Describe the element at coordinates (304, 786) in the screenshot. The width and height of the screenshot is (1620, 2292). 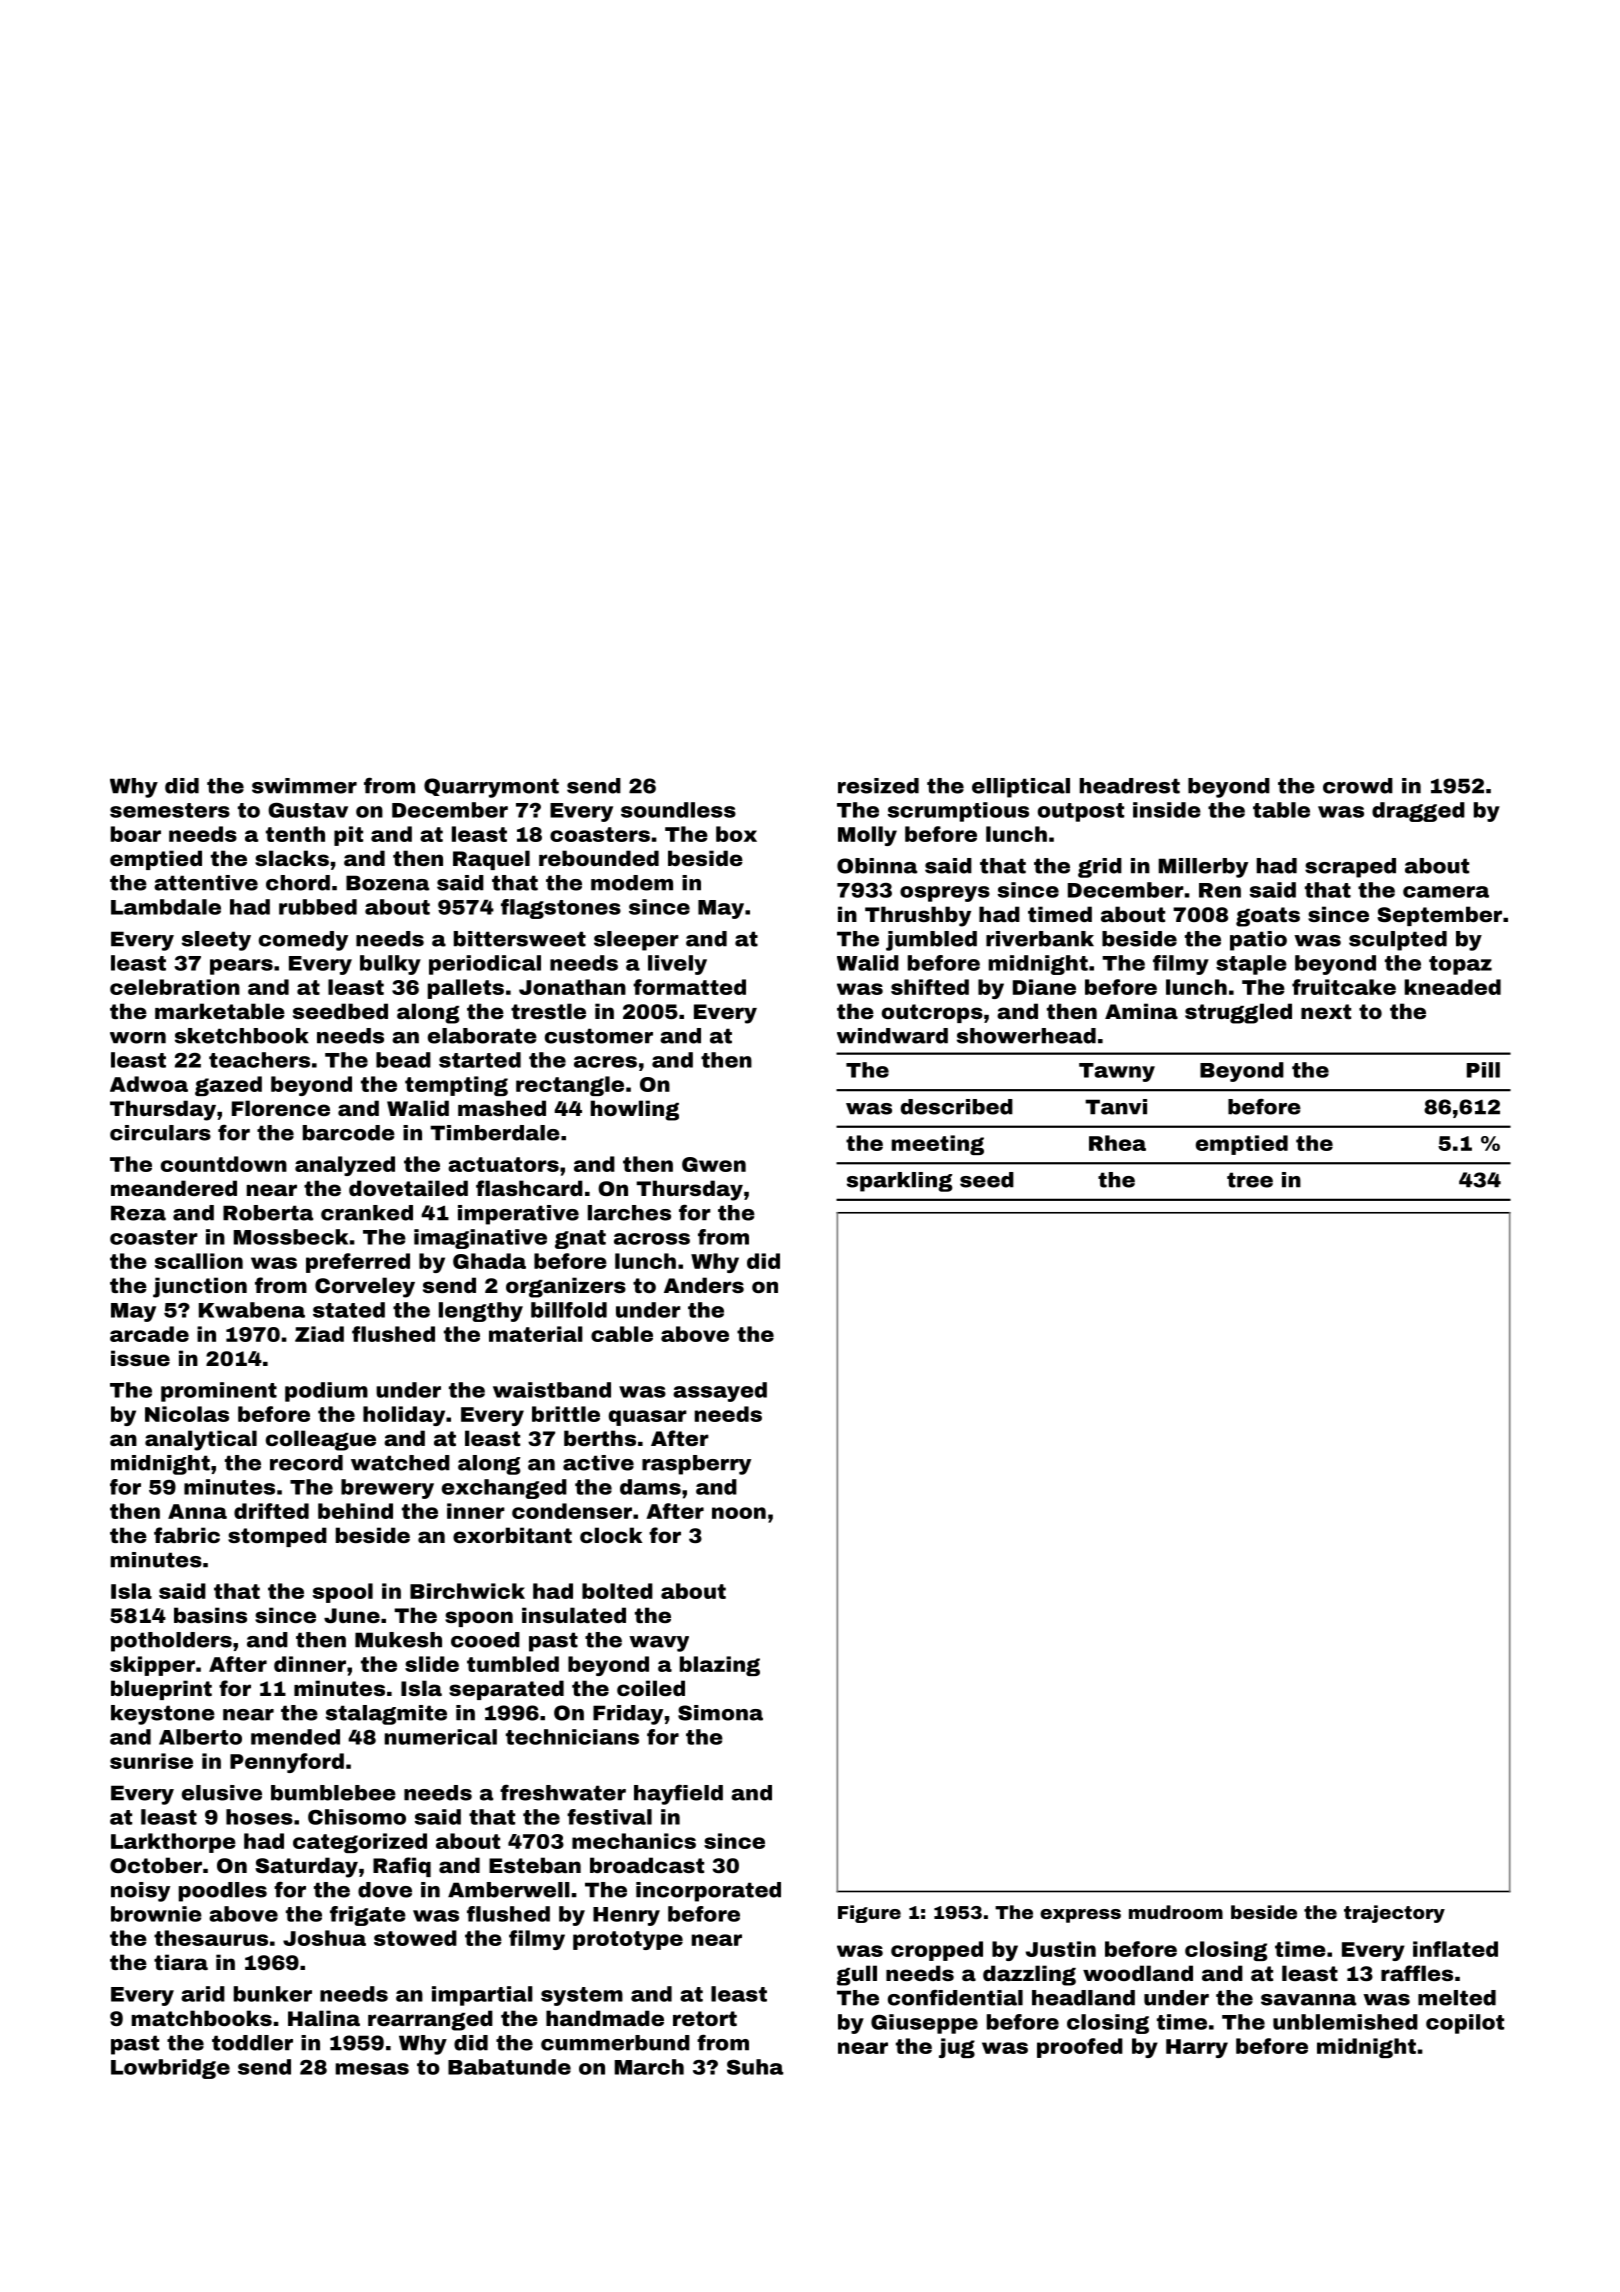
I see `swimmer` at that location.
